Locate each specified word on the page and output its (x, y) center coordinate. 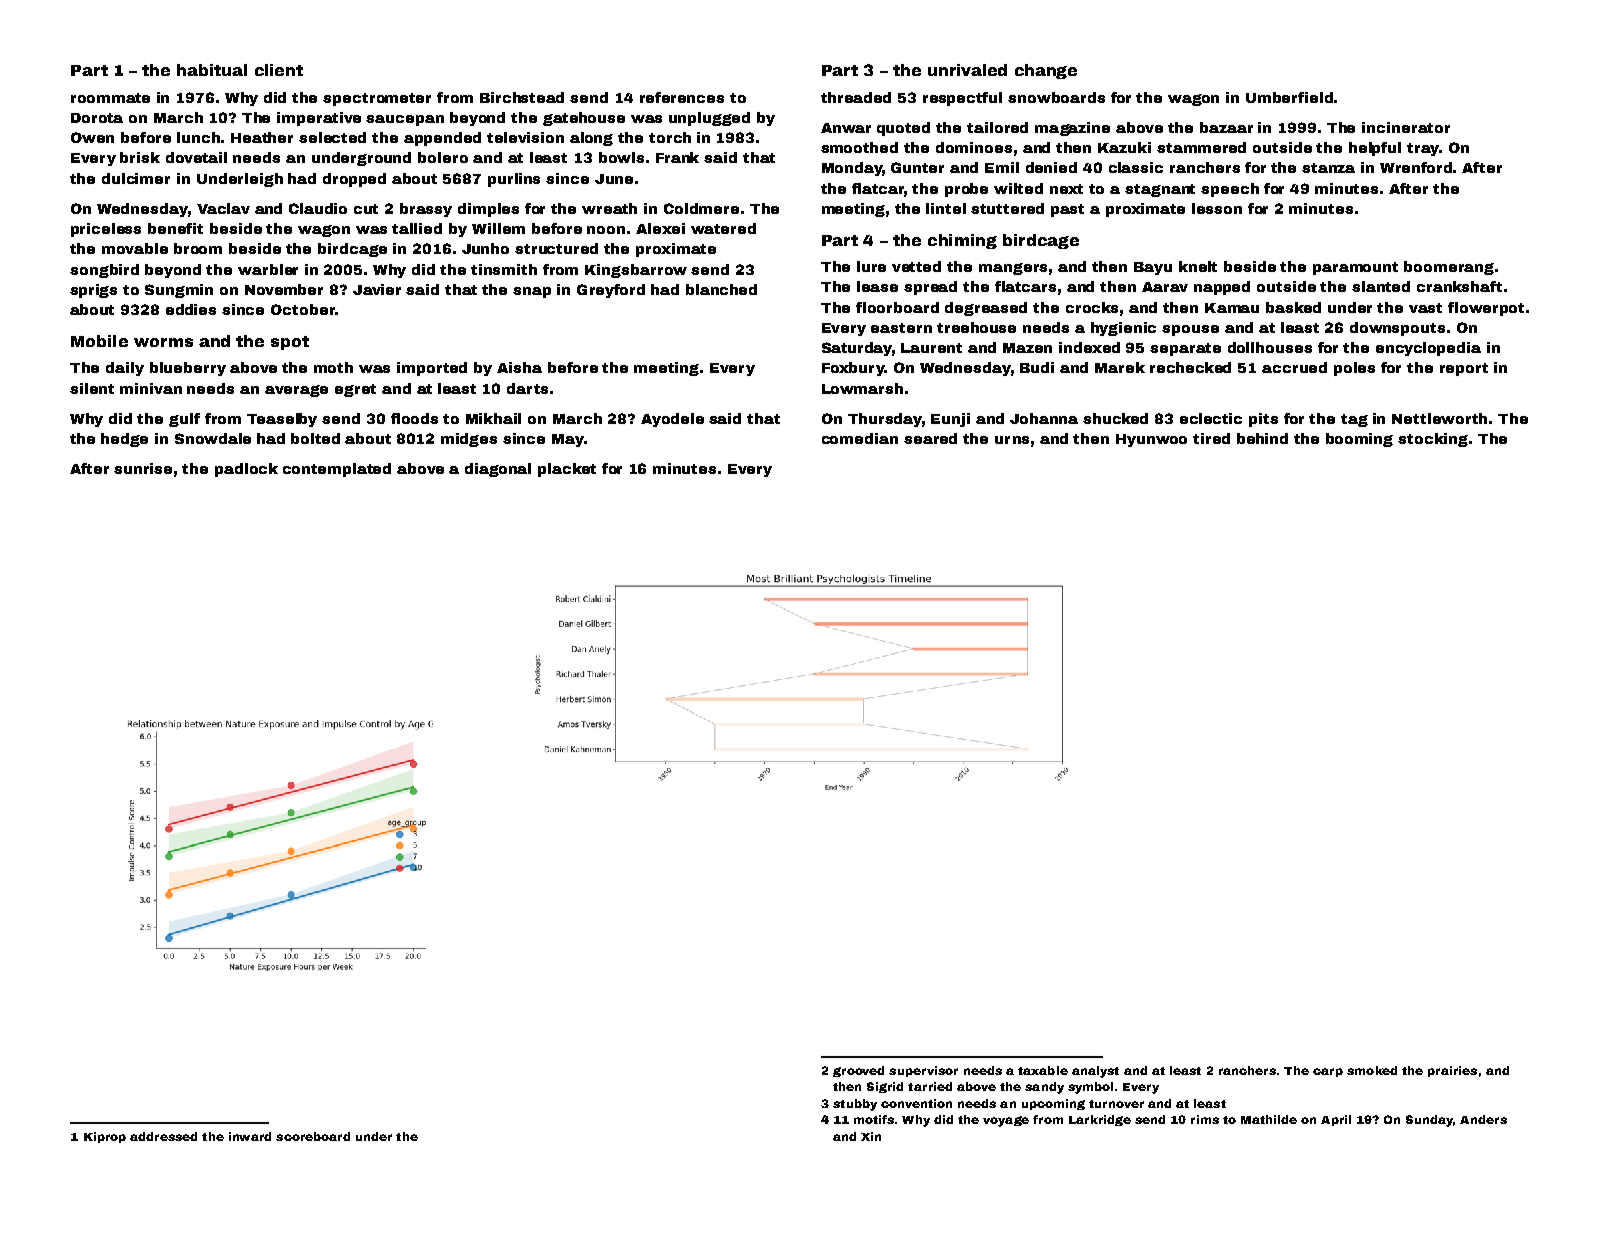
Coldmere (701, 208)
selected (332, 137)
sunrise (143, 468)
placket (567, 470)
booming (1359, 440)
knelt (1198, 266)
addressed (163, 1136)
